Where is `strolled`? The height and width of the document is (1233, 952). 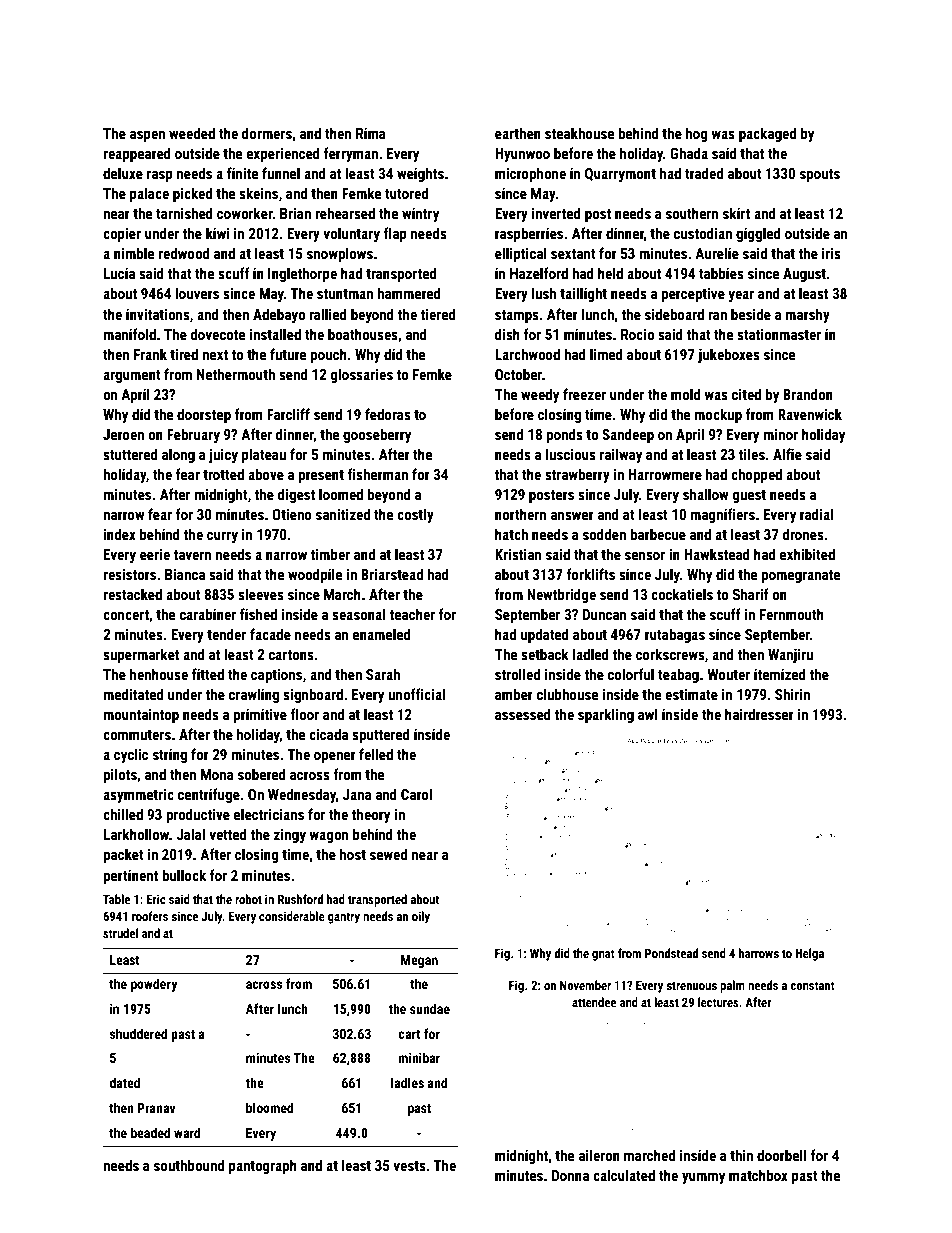
strolled is located at coordinates (517, 674).
